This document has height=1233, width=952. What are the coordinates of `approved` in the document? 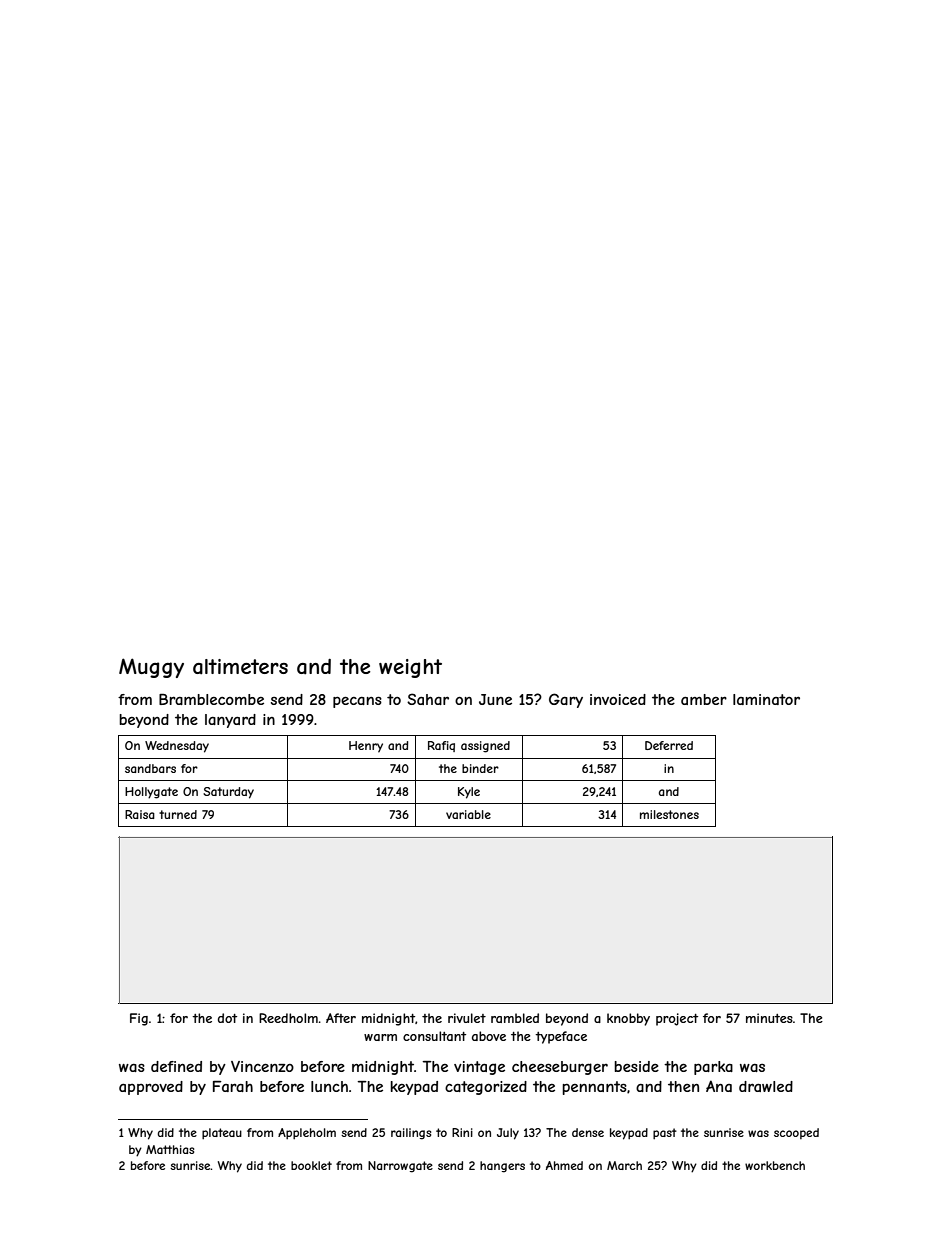 It's located at (151, 1088).
